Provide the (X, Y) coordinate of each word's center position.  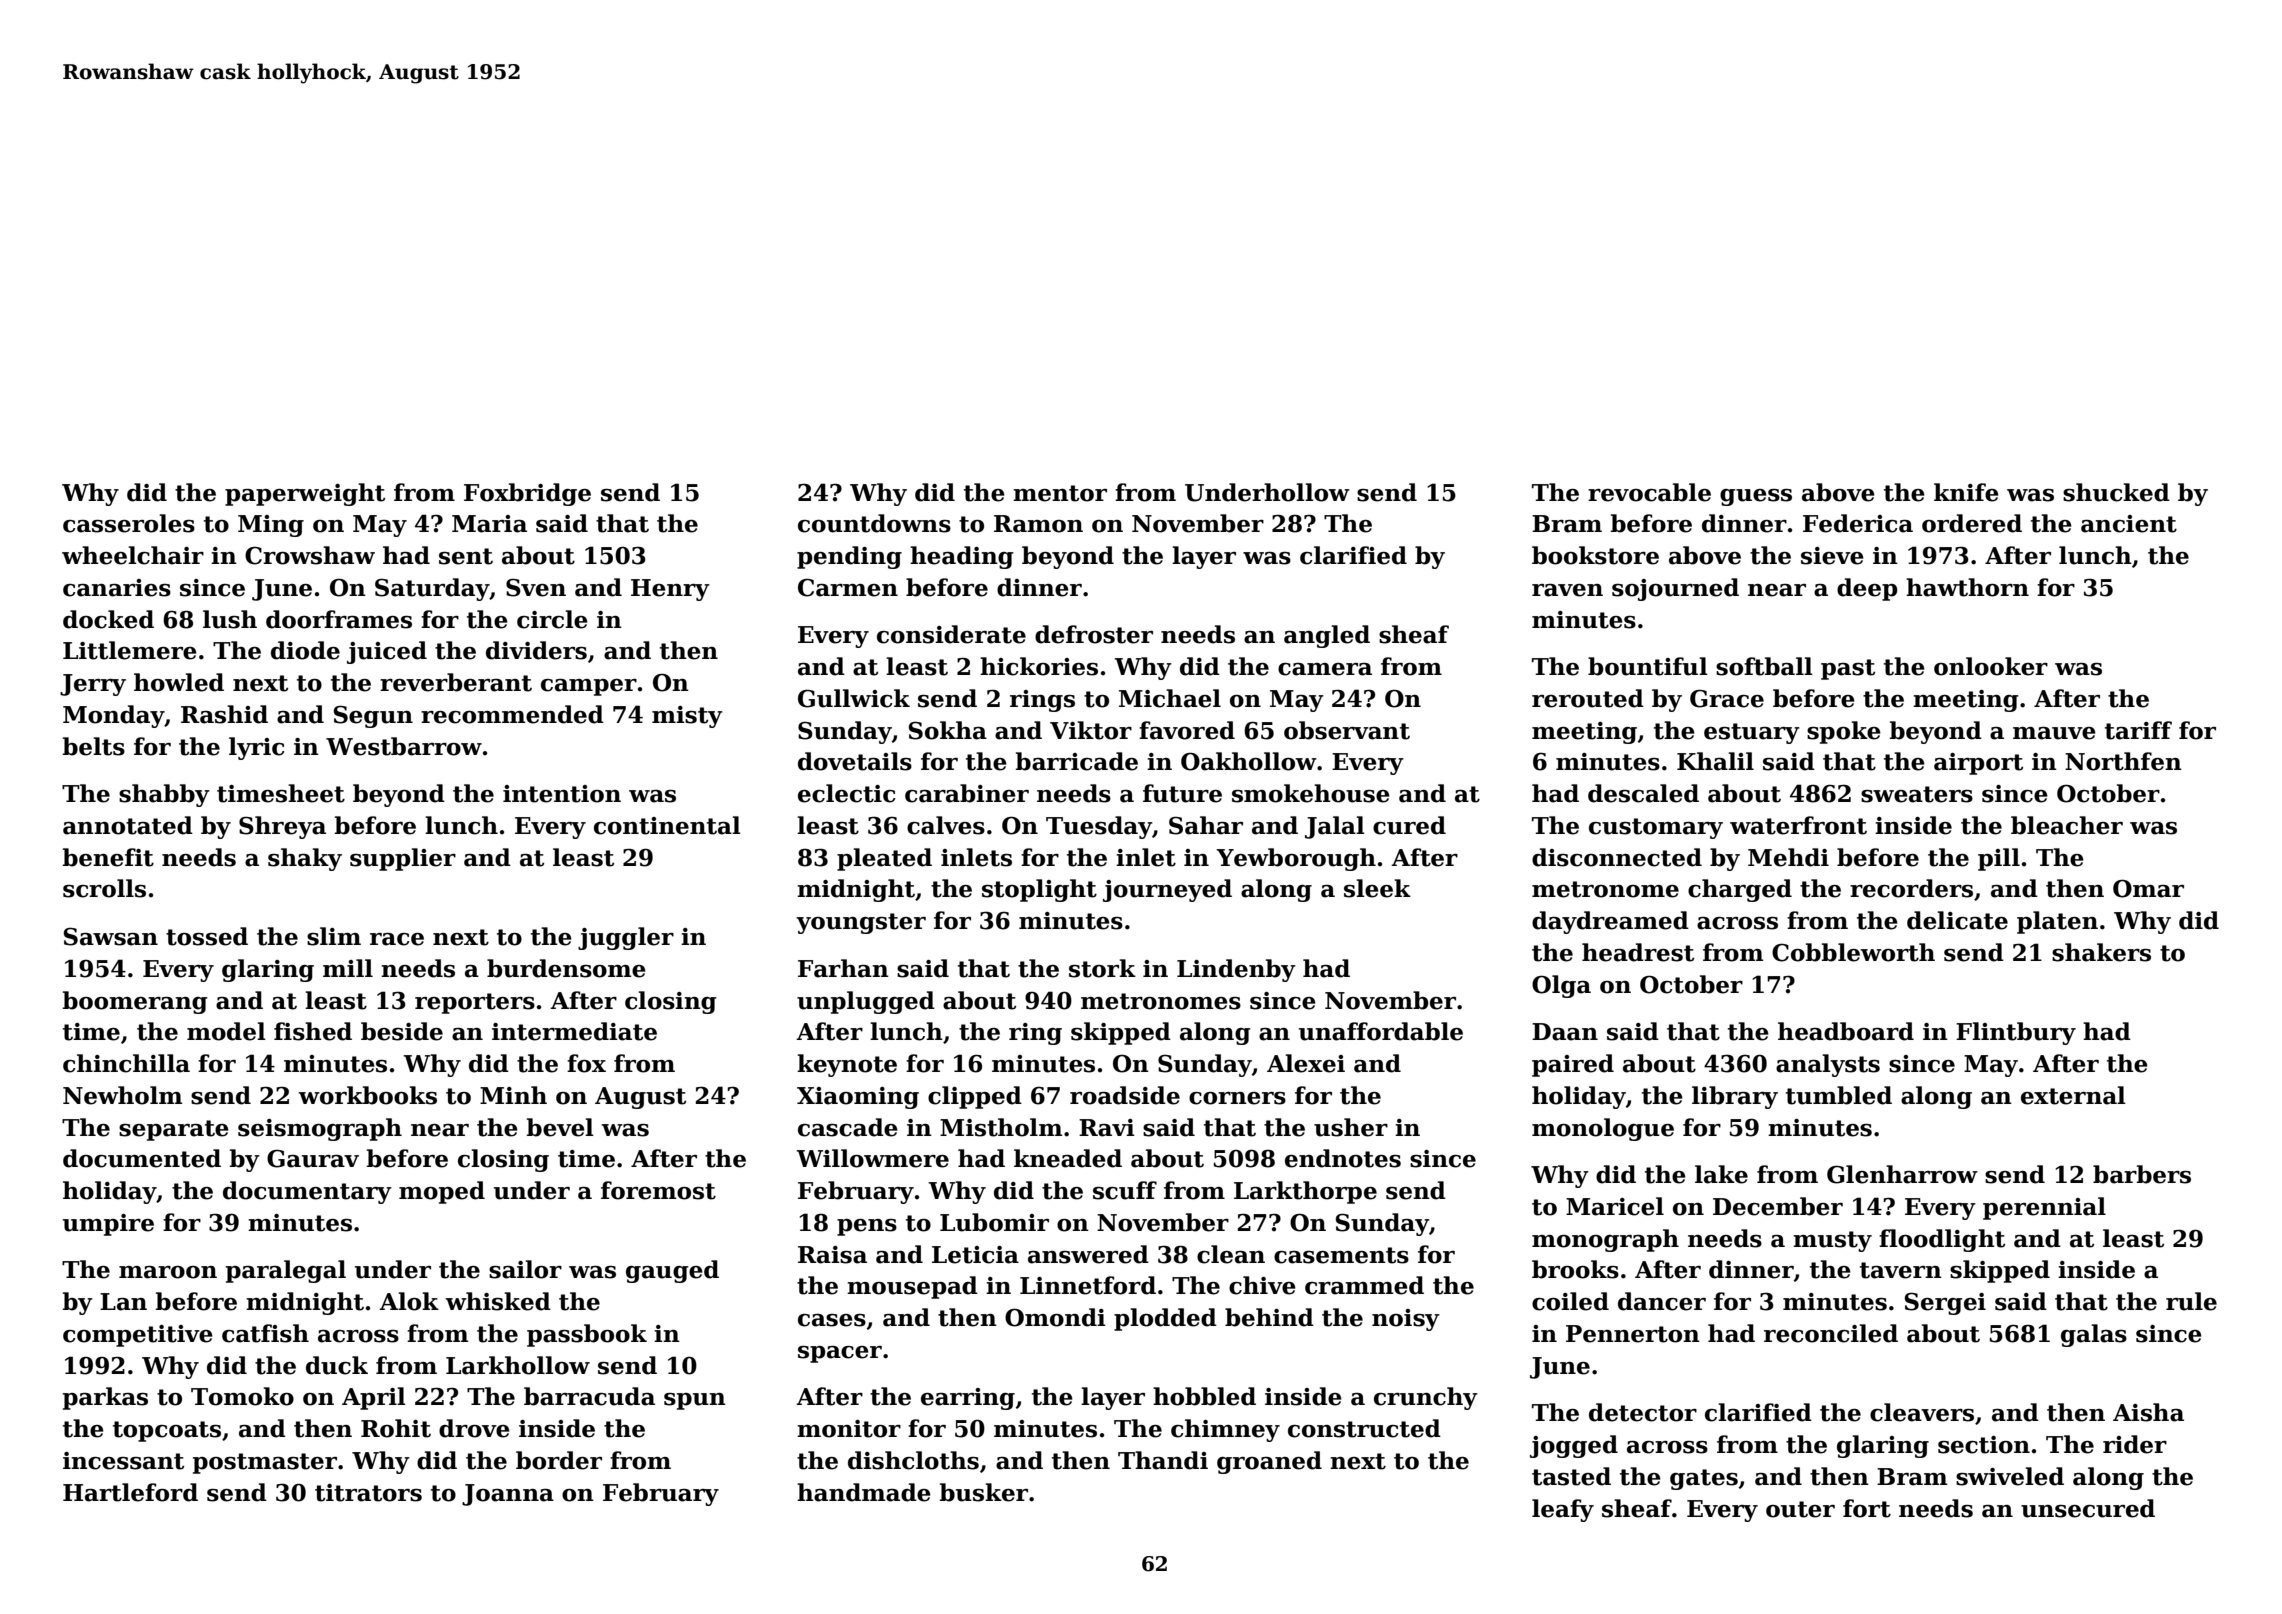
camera (1325, 669)
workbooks (367, 1095)
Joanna (508, 1495)
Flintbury (2016, 1033)
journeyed (1167, 890)
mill (348, 968)
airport (1978, 764)
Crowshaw (310, 555)
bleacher (2067, 825)
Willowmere (872, 1158)
